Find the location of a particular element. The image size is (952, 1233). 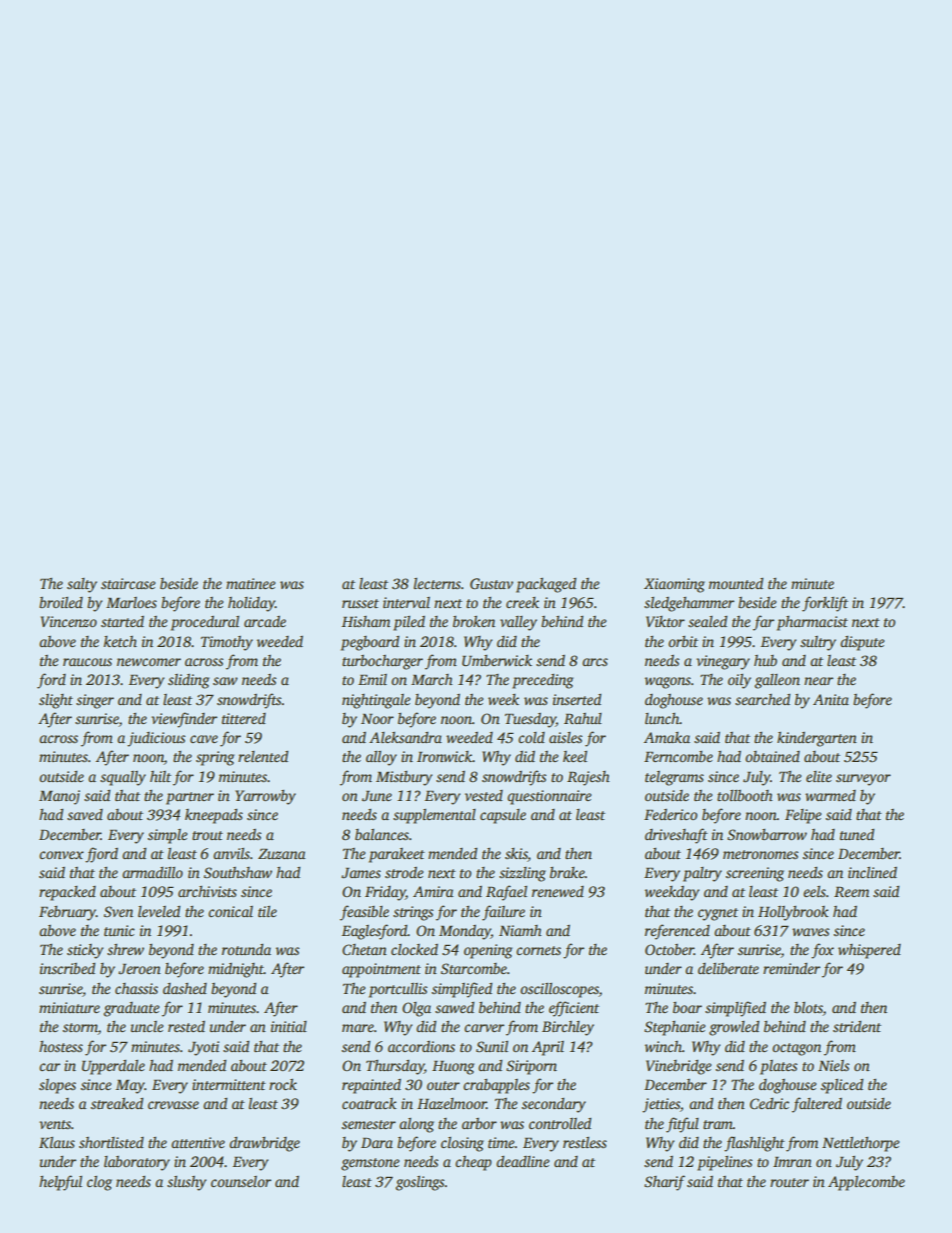

cornets is located at coordinates (538, 950).
